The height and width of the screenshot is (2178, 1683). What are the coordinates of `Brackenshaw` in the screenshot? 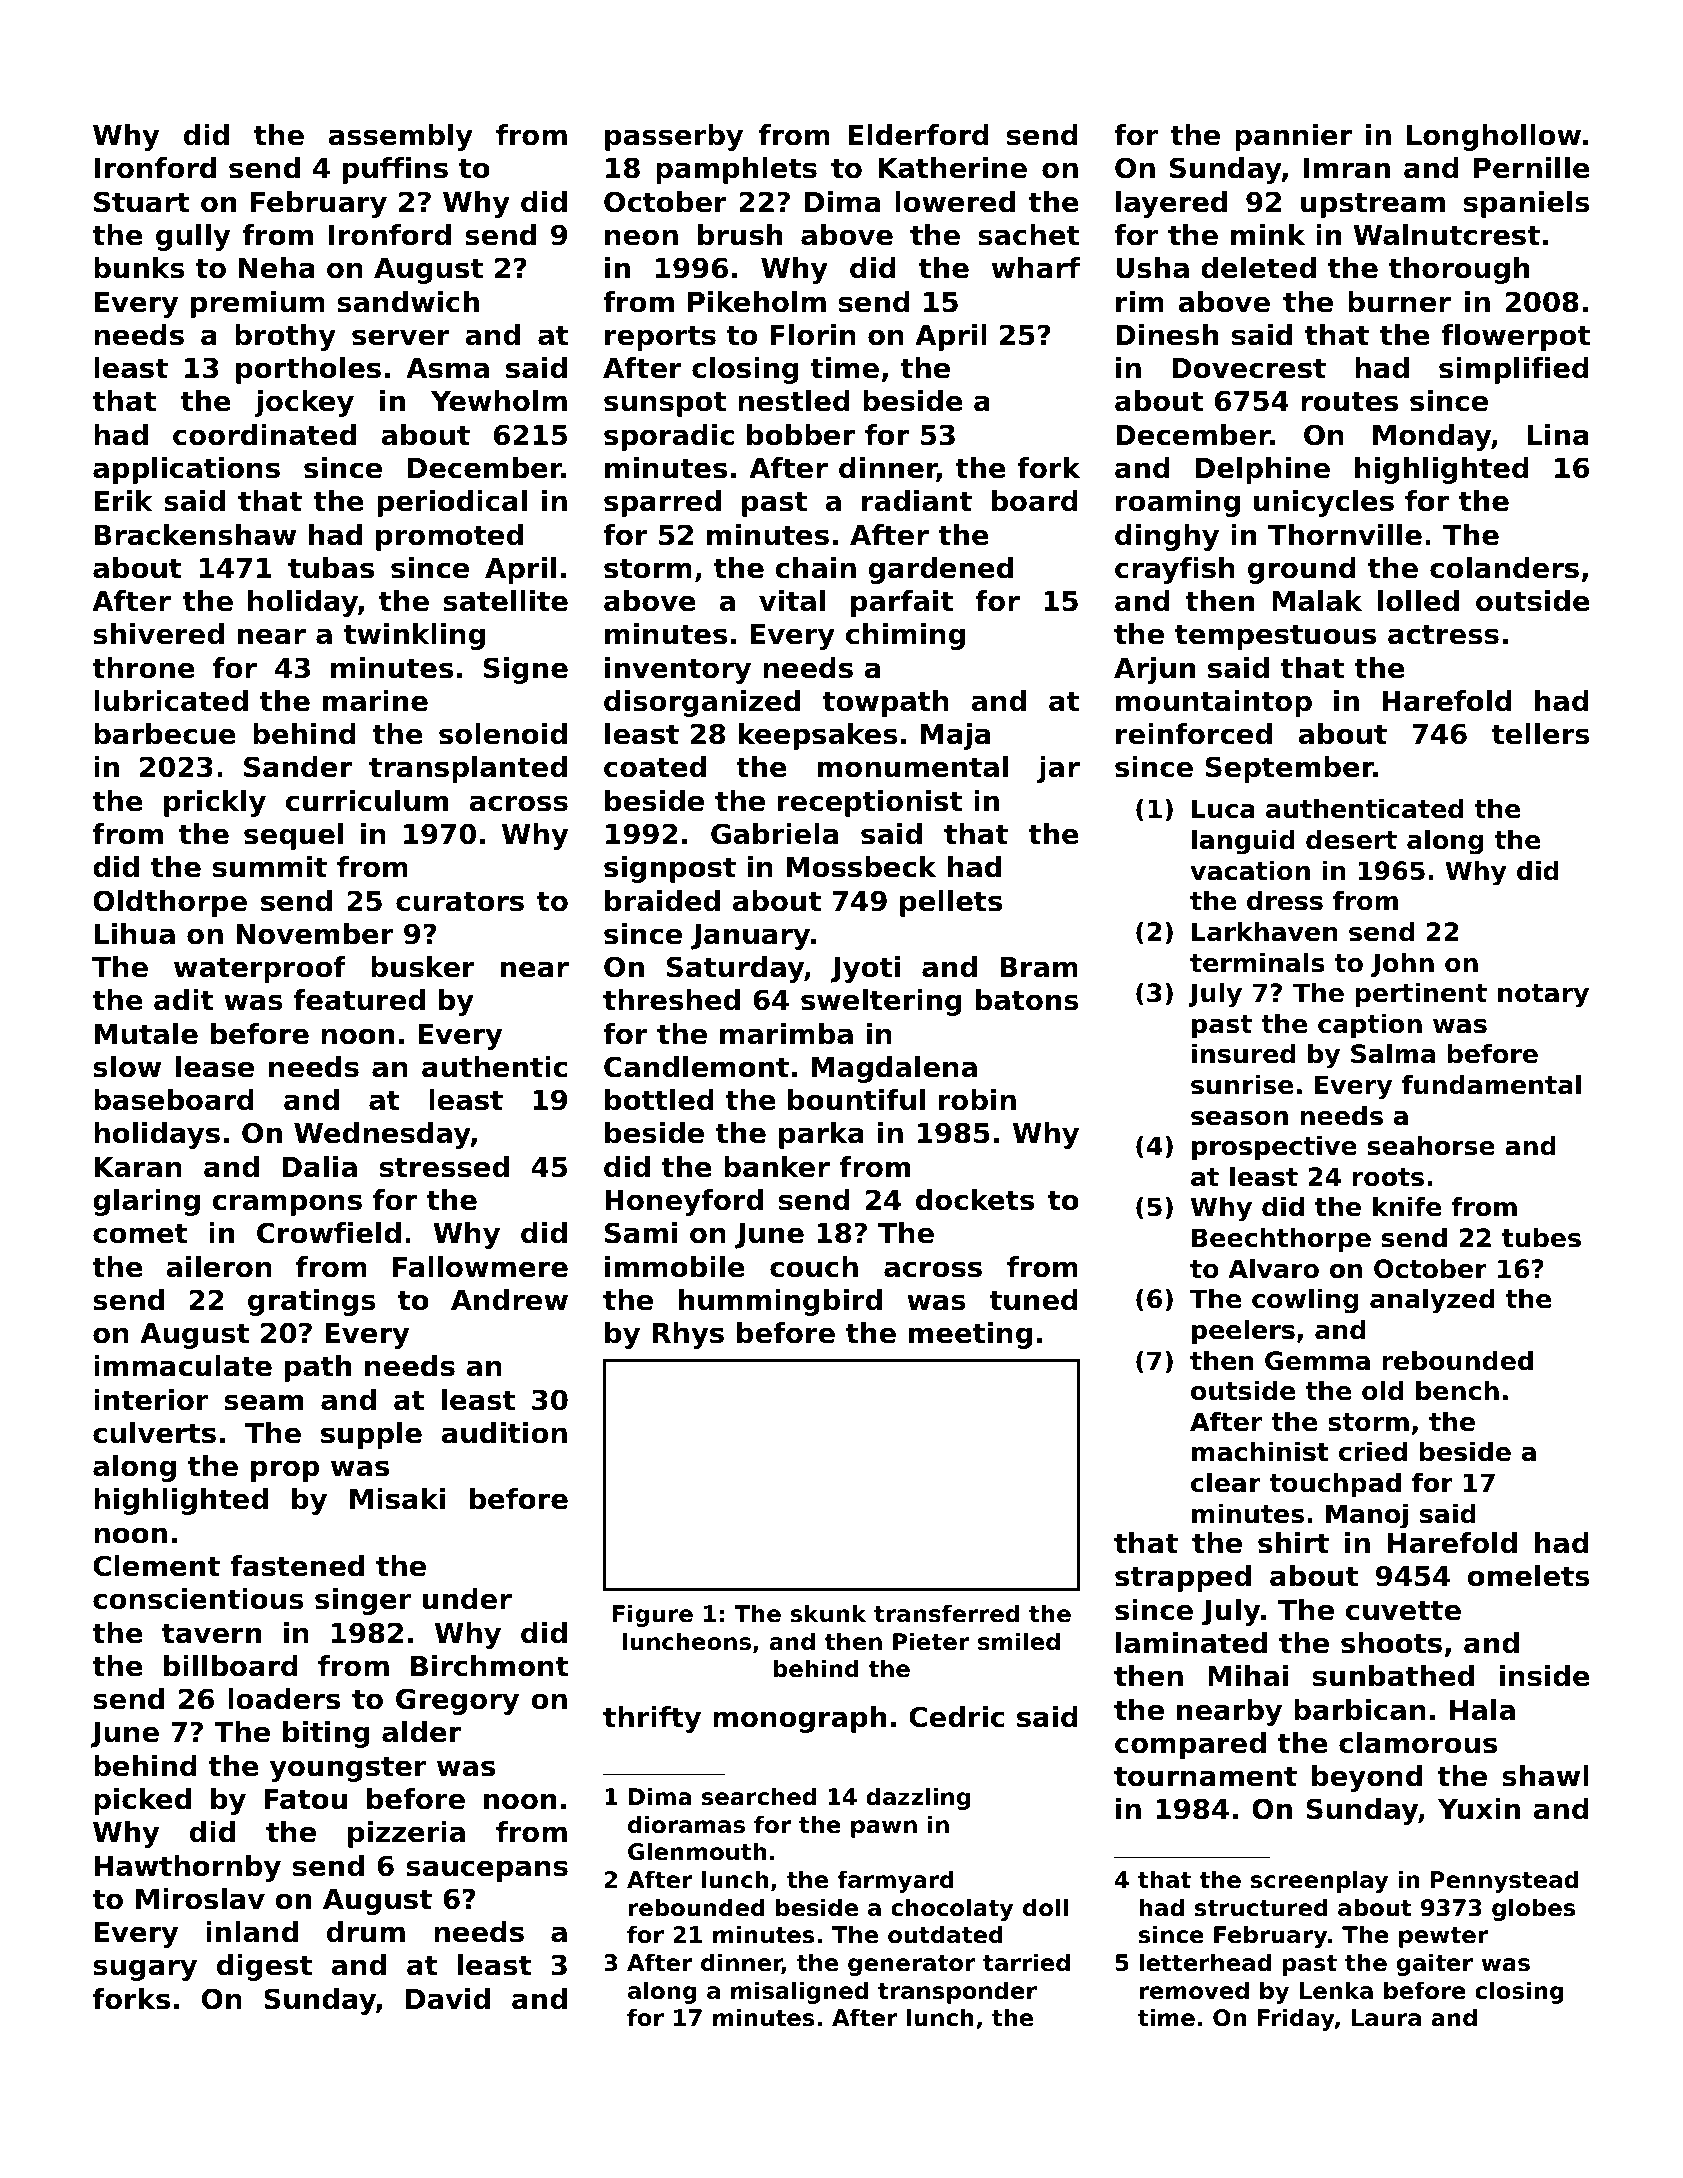 It's located at (195, 535).
